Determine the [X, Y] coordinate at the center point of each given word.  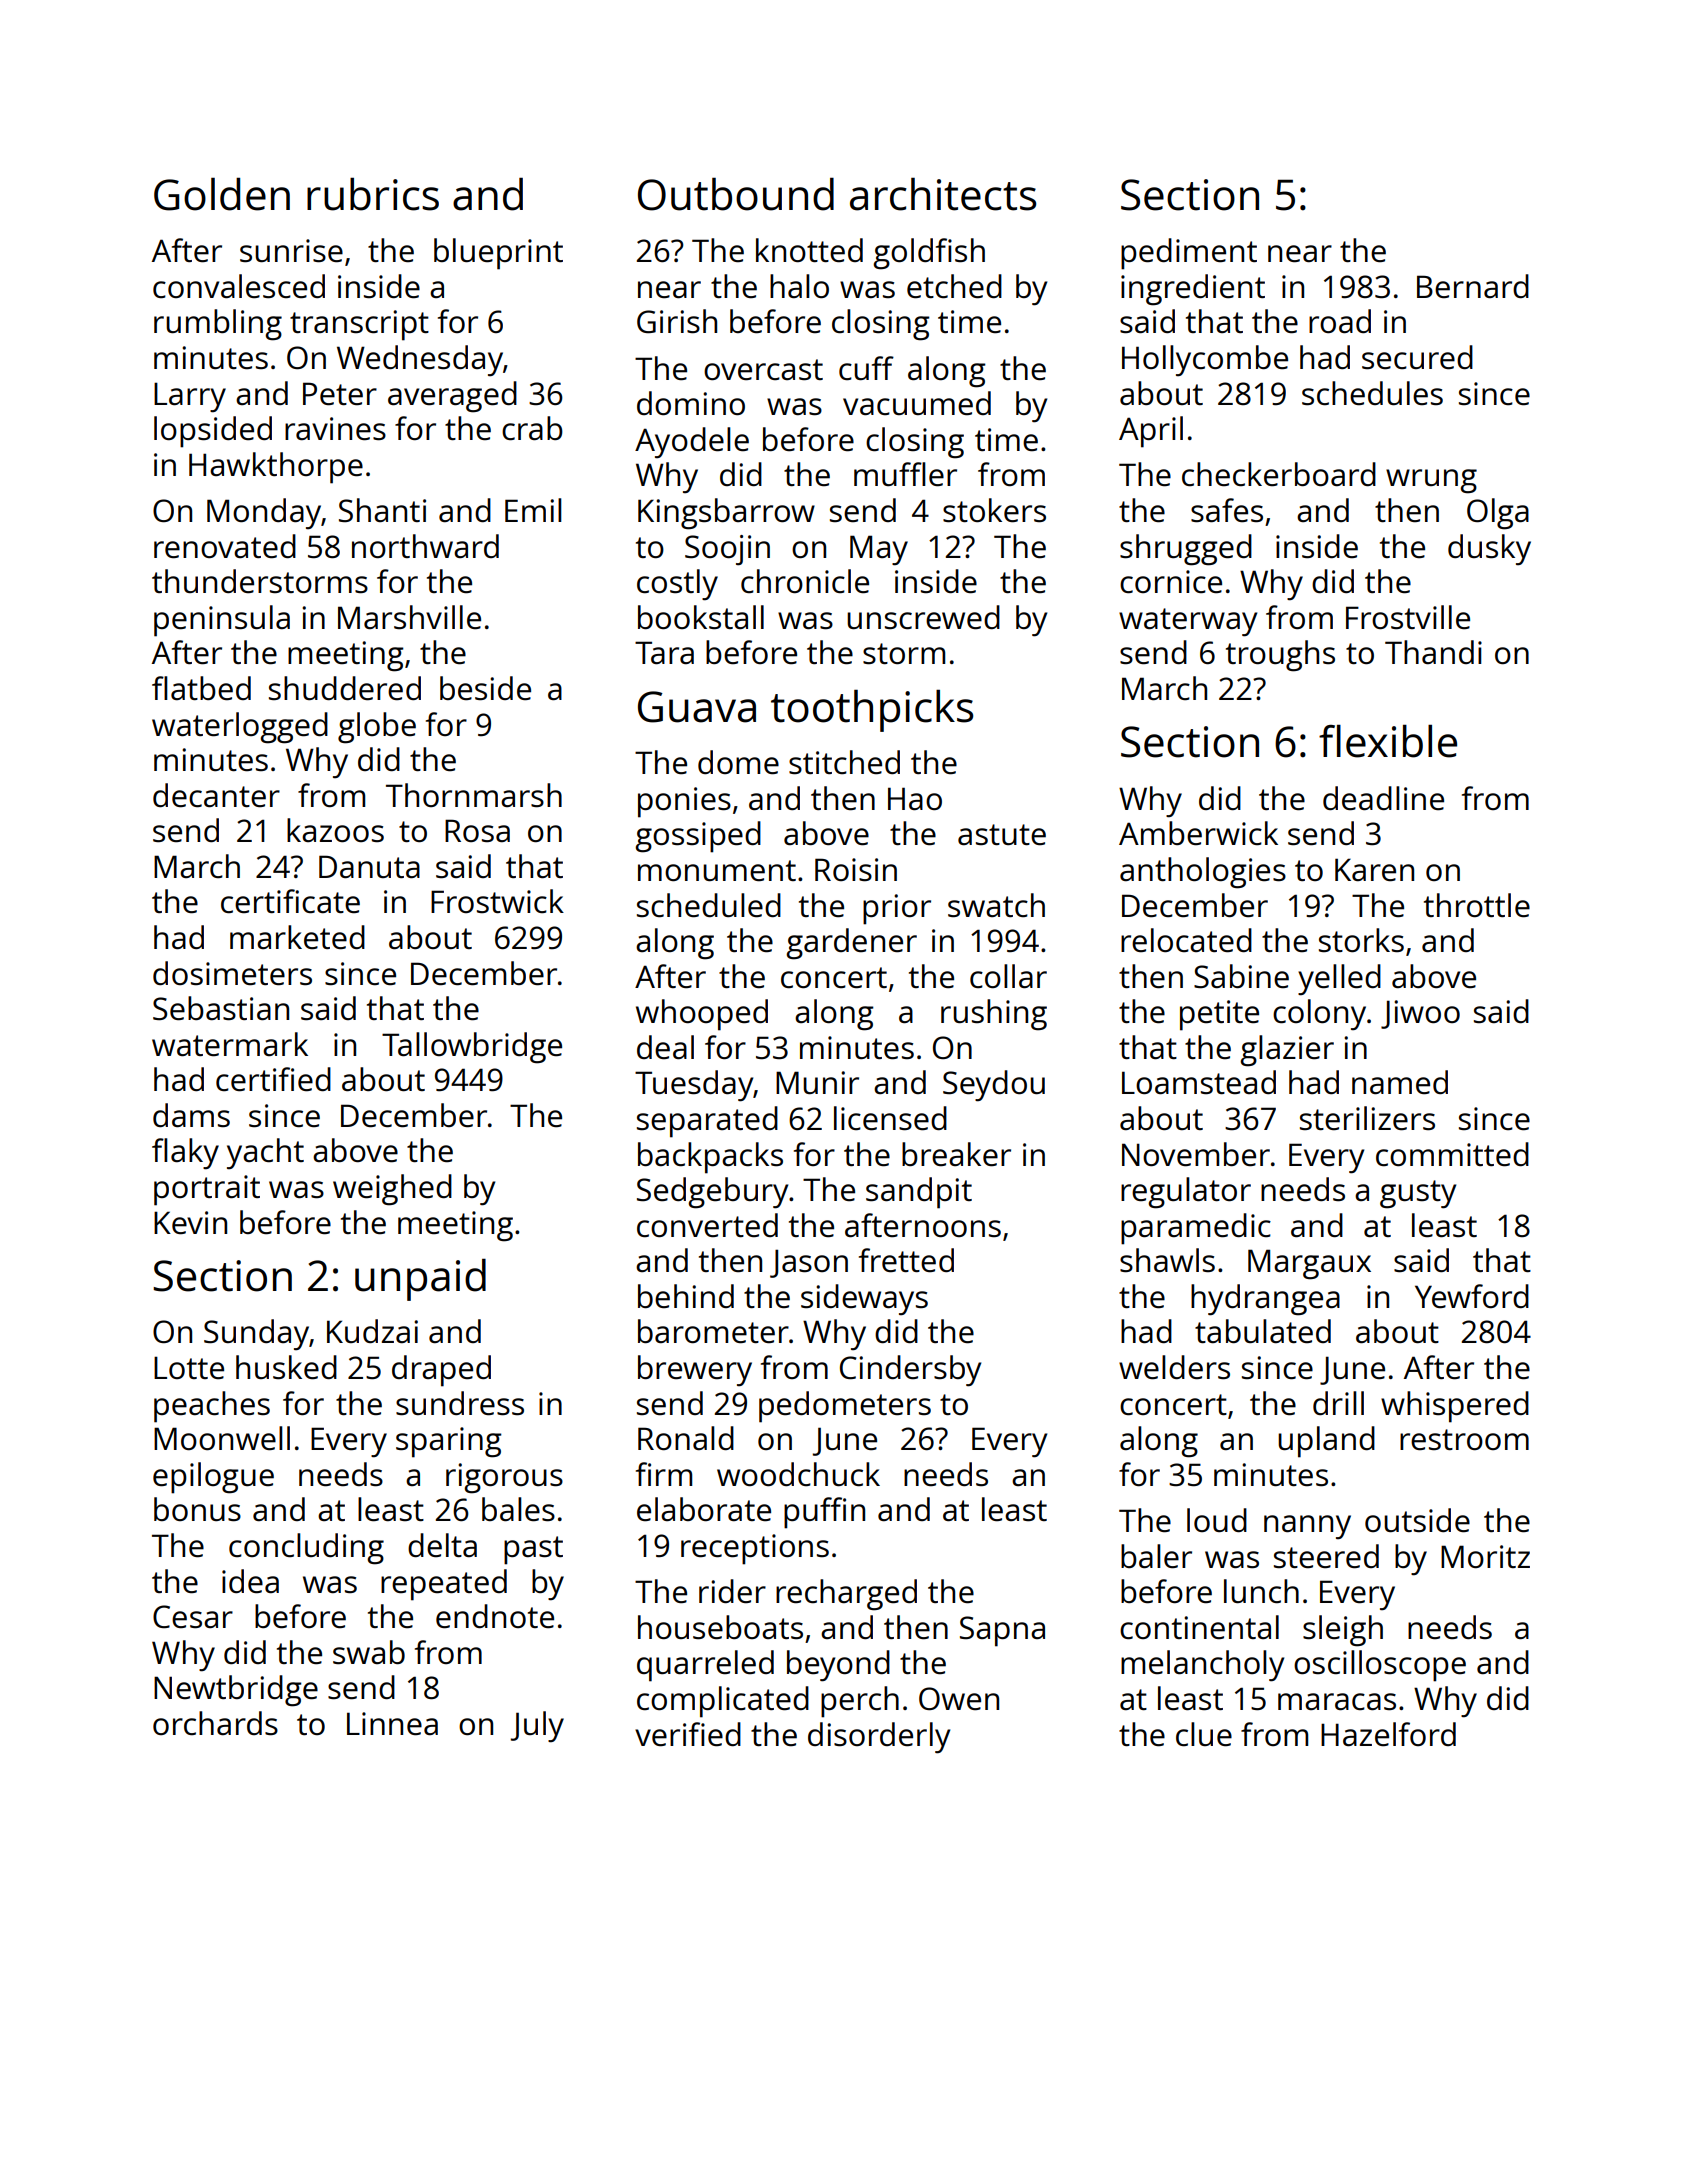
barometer [713, 1331]
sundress [460, 1403]
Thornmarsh [474, 795]
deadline [1383, 798]
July [537, 1727]
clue [1204, 1734]
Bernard [1473, 286]
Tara [664, 652]
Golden [222, 194]
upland [1326, 1442]
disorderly [879, 1738]
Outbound [736, 194]
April [1151, 432]
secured [1417, 357]
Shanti [382, 510]
